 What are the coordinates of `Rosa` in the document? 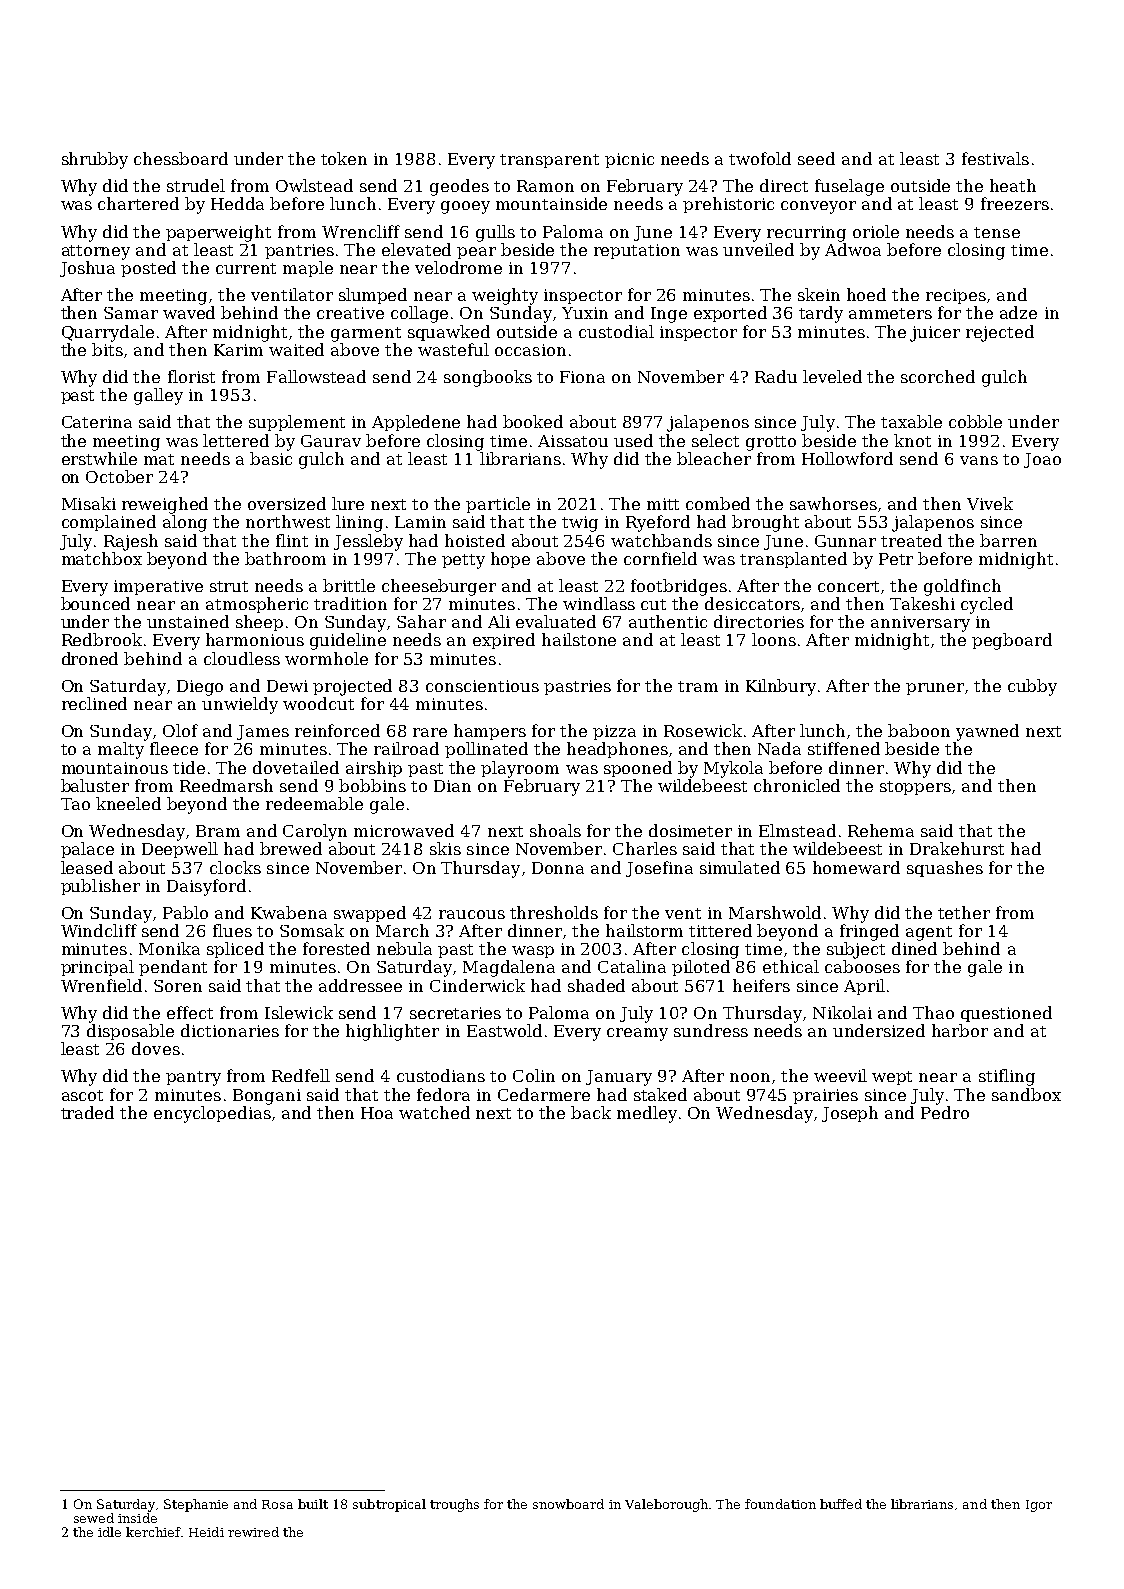 It's located at (277, 1504).
